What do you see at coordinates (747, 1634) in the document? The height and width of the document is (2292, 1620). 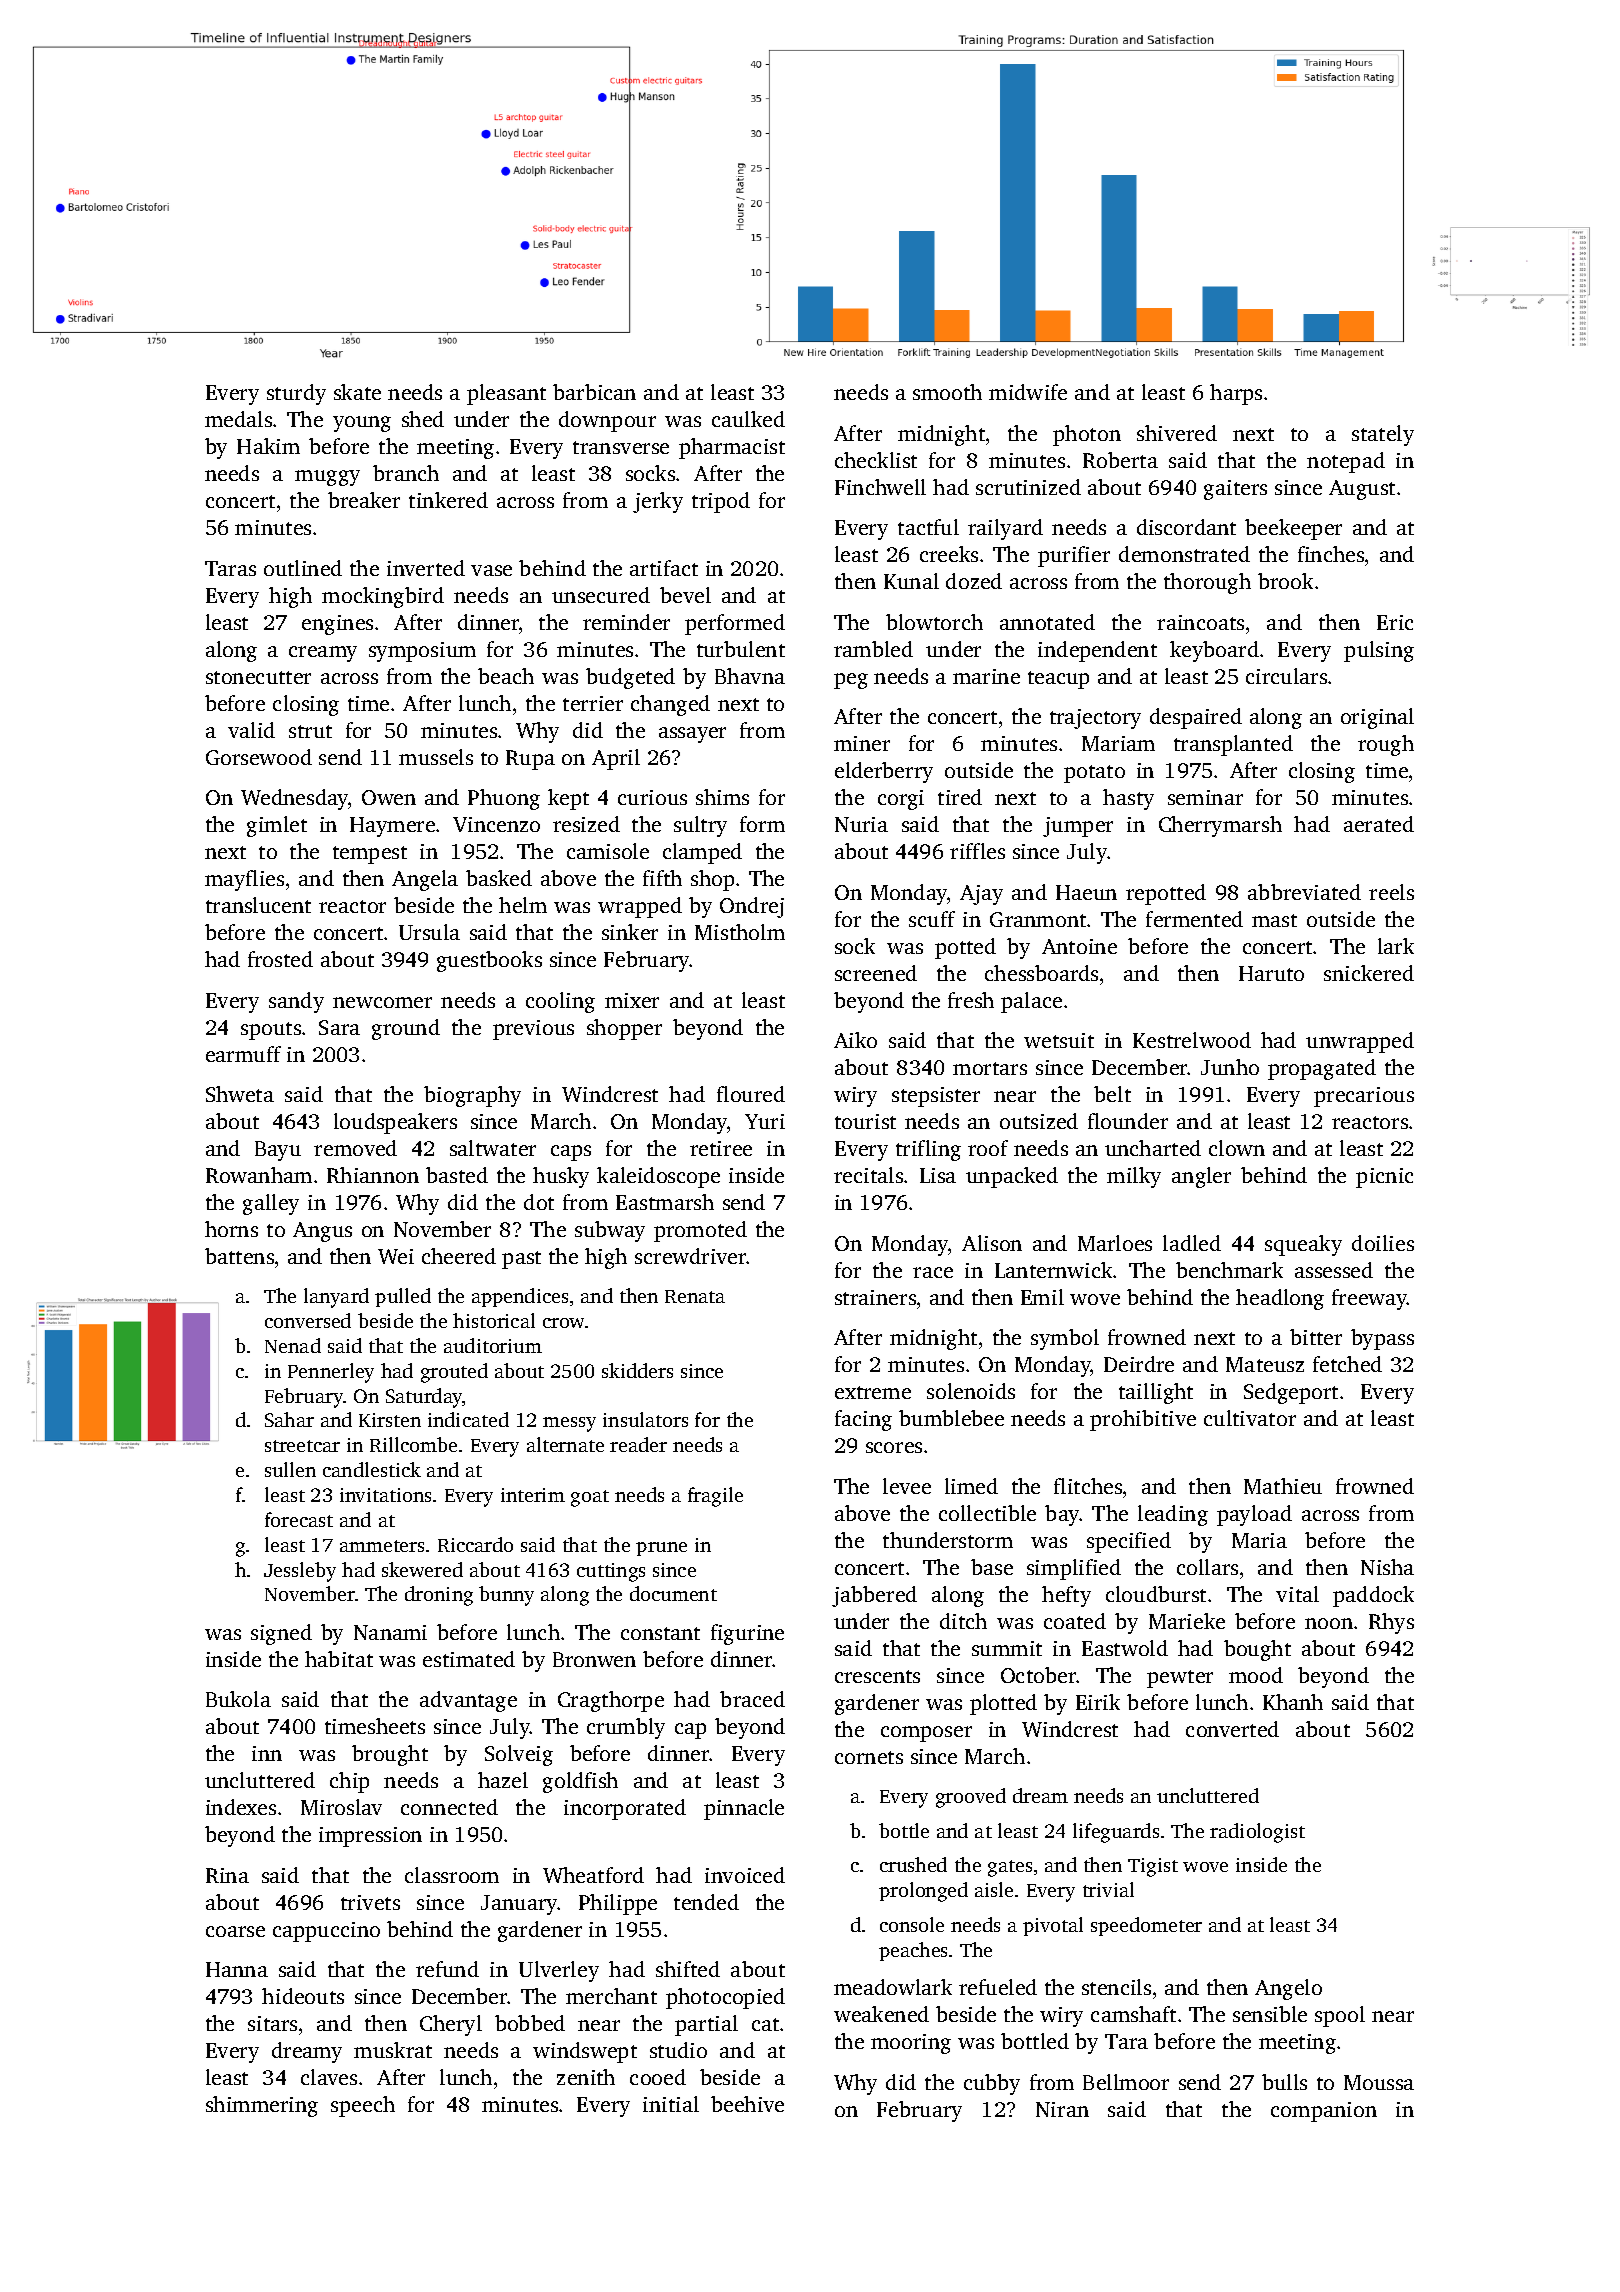 I see `figurine` at bounding box center [747, 1634].
